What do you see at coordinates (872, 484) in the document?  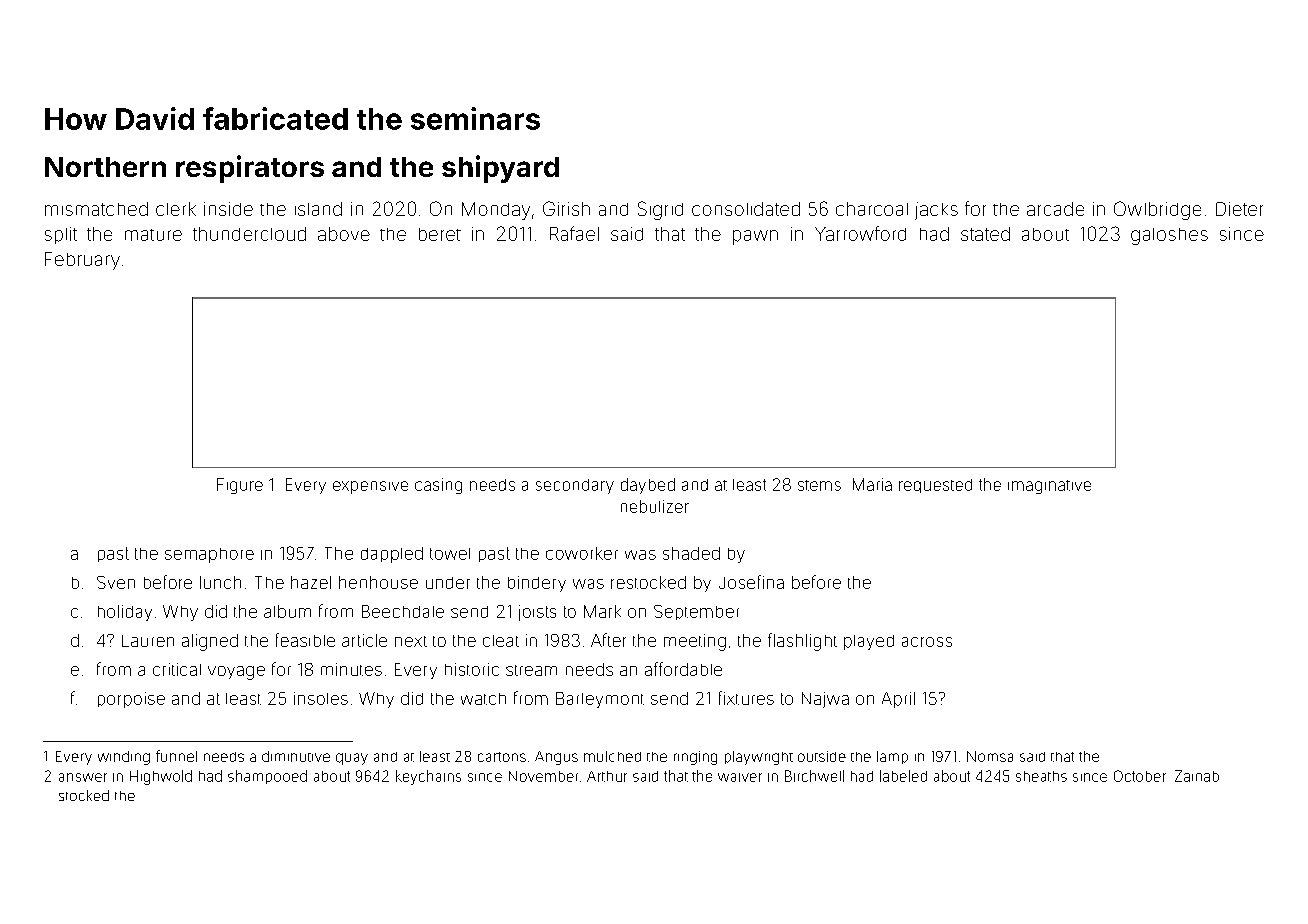 I see `Maria` at bounding box center [872, 484].
